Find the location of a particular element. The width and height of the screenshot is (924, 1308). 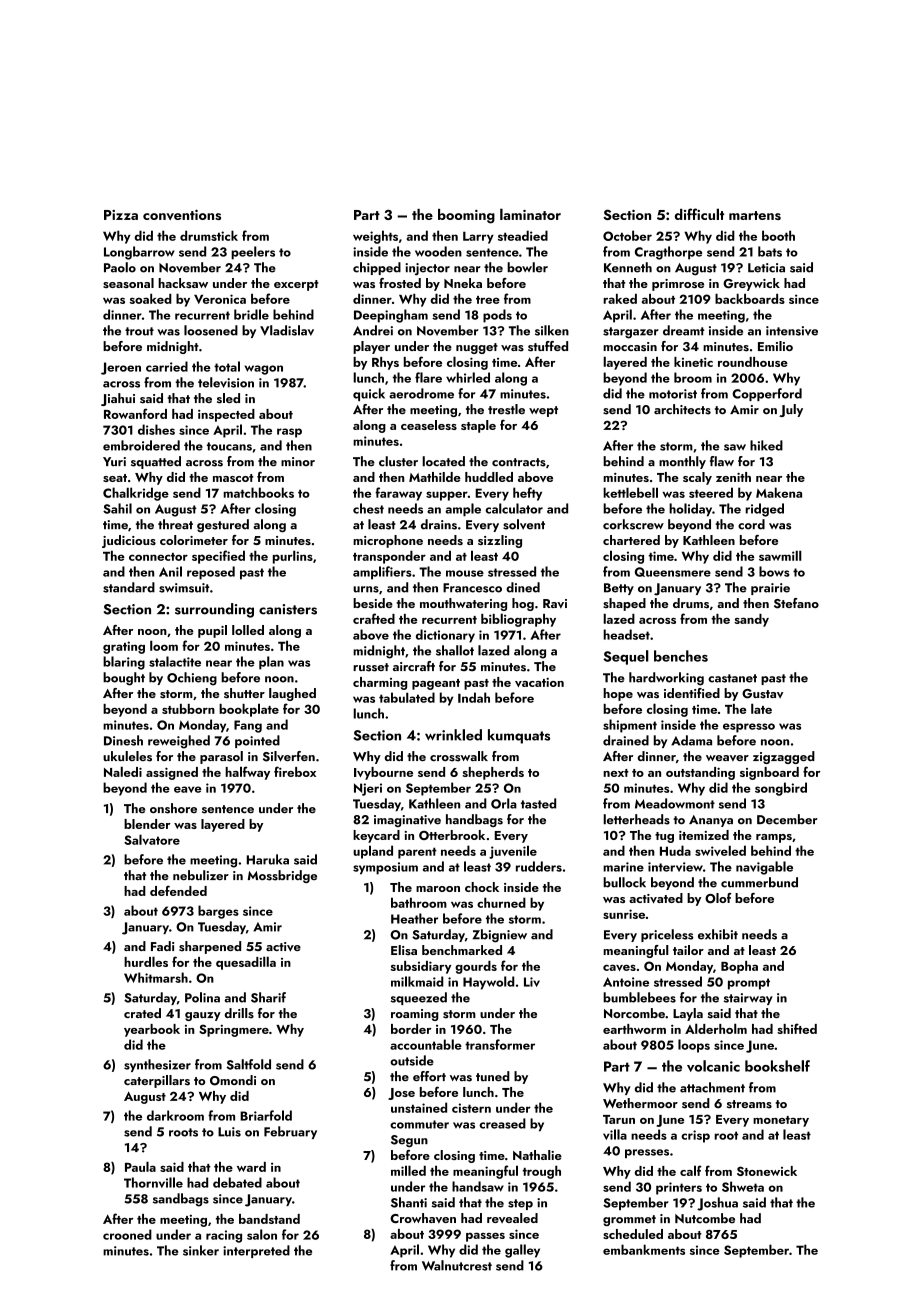

hurdles is located at coordinates (146, 961).
